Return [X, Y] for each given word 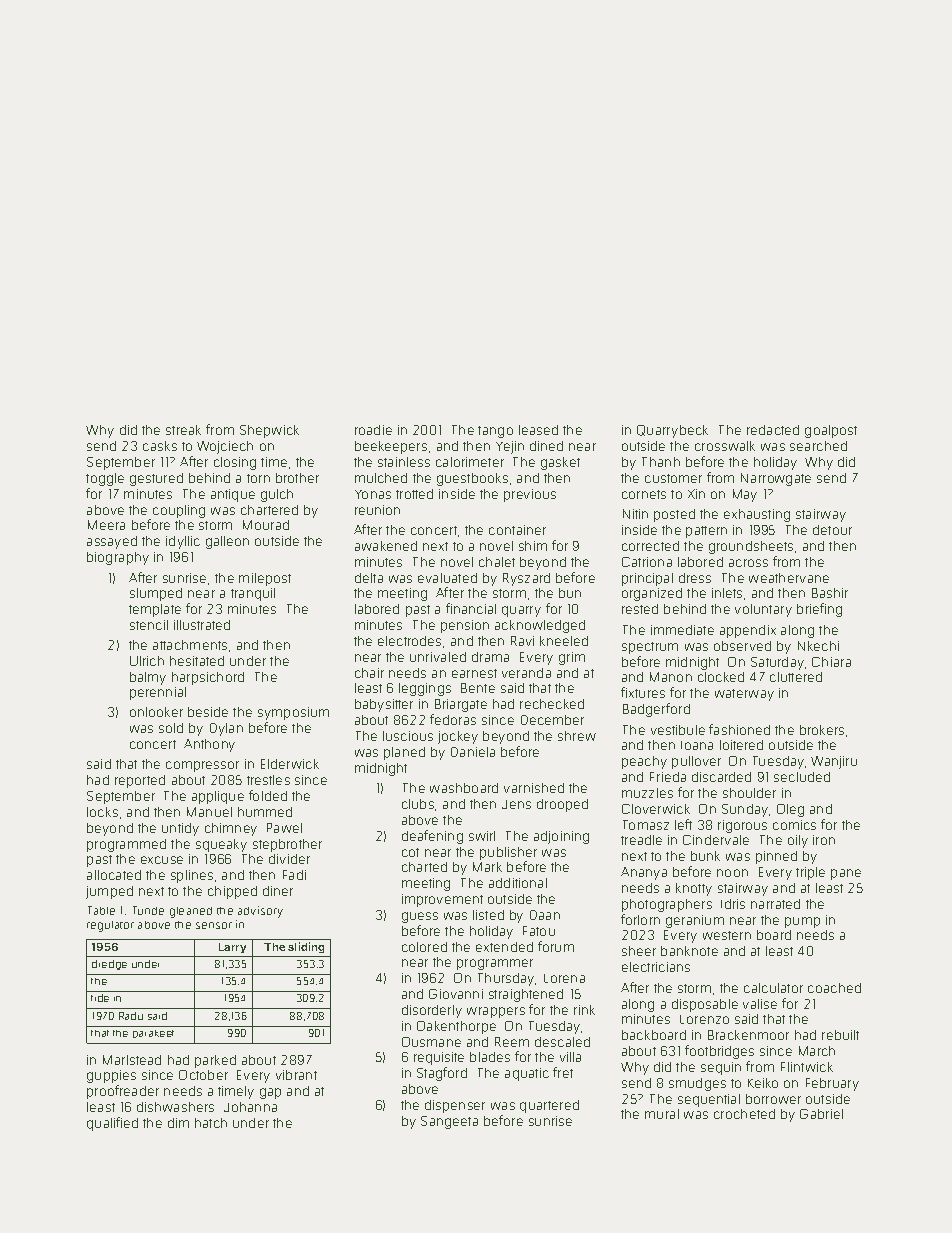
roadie [373, 430]
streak [183, 430]
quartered [549, 1106]
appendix [748, 631]
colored [424, 947]
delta [369, 578]
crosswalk [725, 446]
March [817, 1051]
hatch [211, 1123]
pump [802, 922]
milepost [265, 579]
